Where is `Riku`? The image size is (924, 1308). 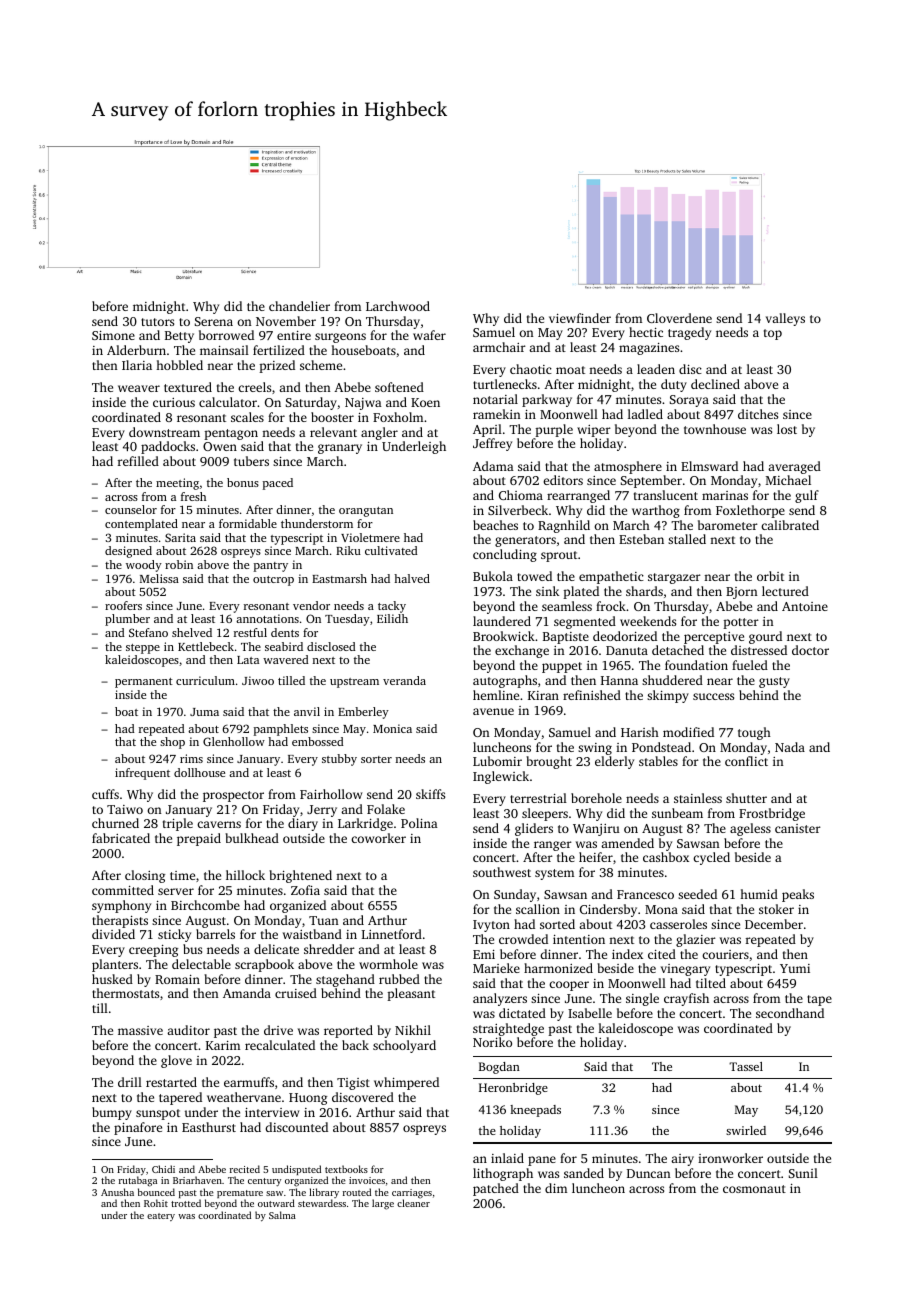 Riku is located at coordinates (348, 550).
